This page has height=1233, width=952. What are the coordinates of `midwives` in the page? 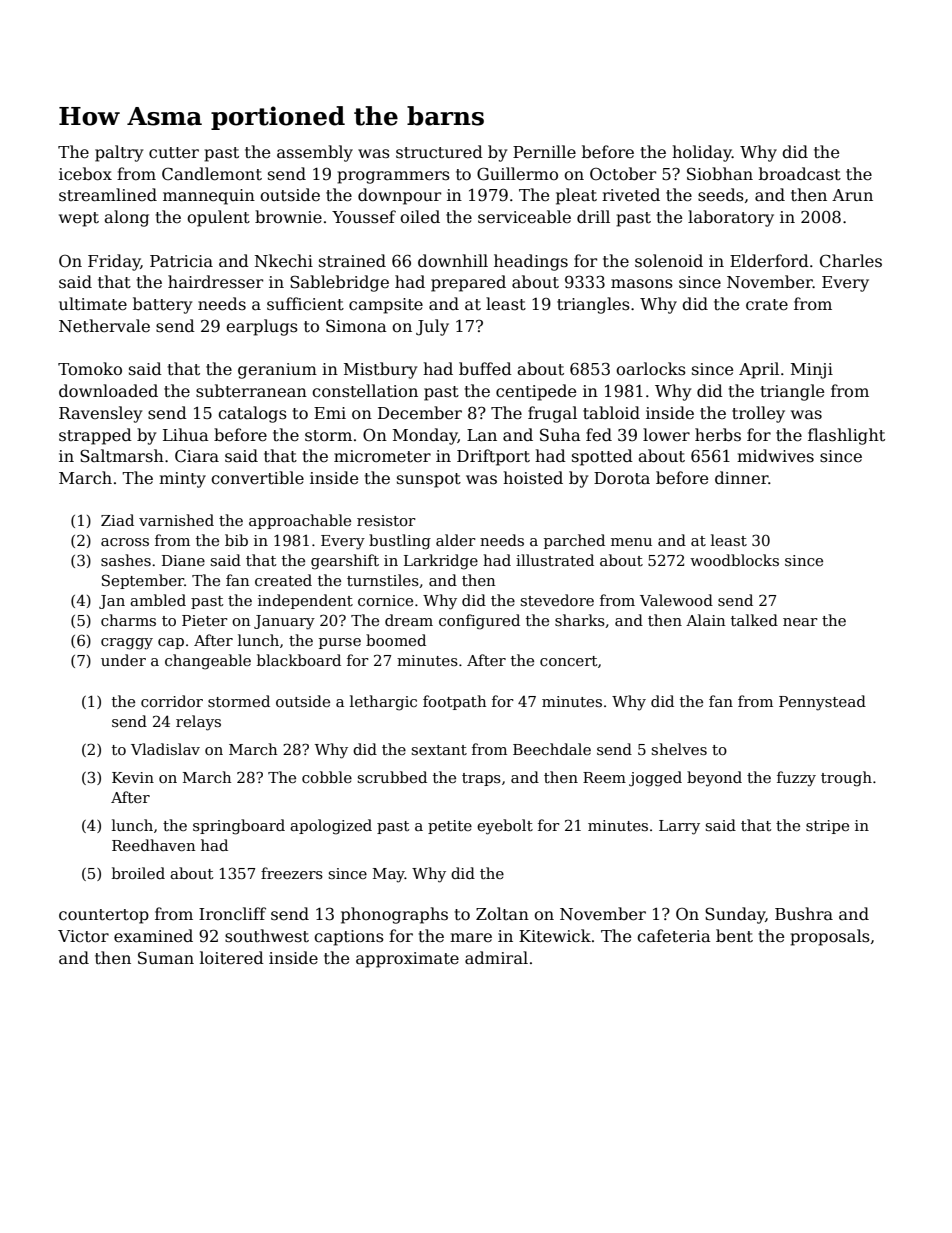 It's located at (775, 456).
